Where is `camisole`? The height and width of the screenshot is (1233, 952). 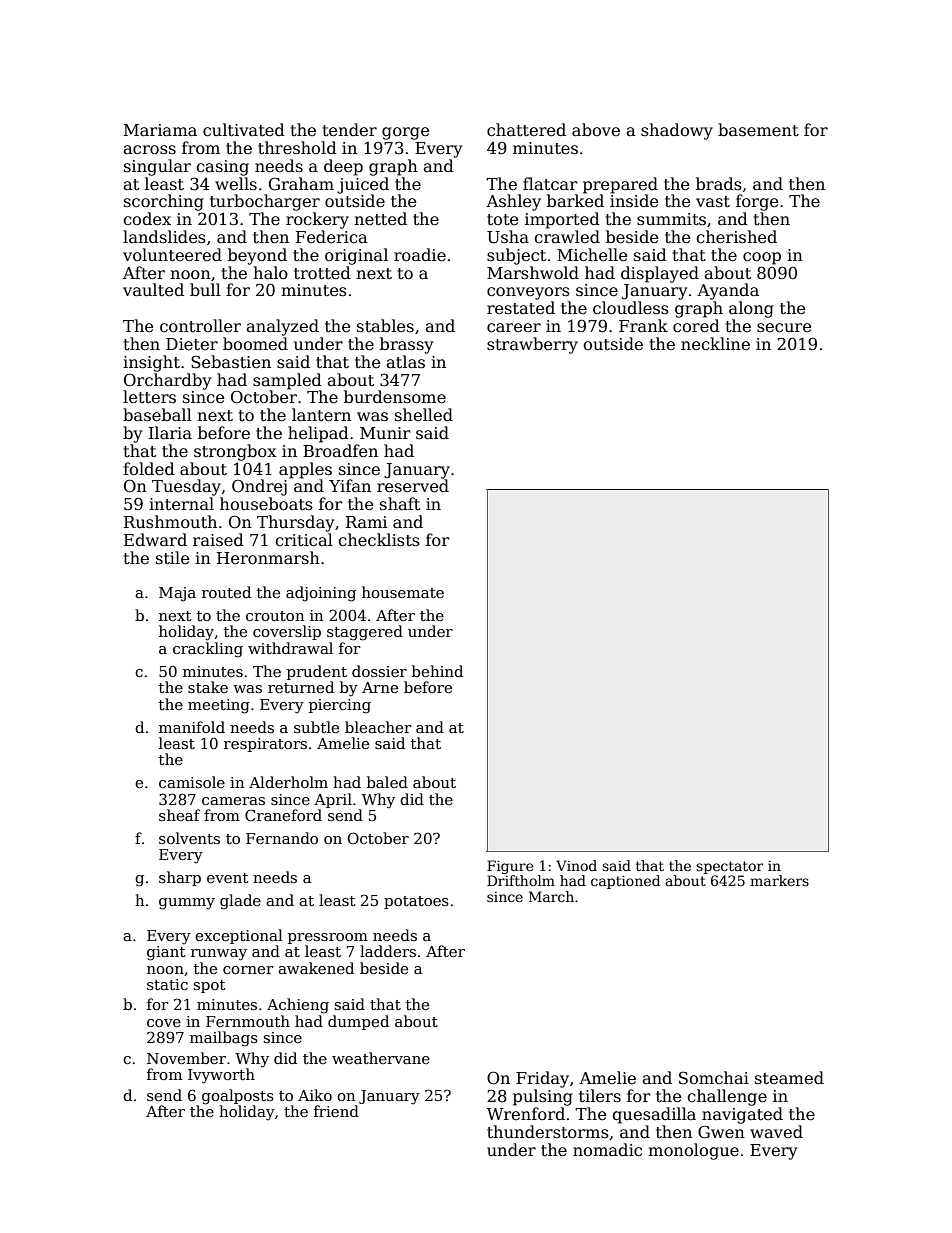
camisole is located at coordinates (192, 782).
